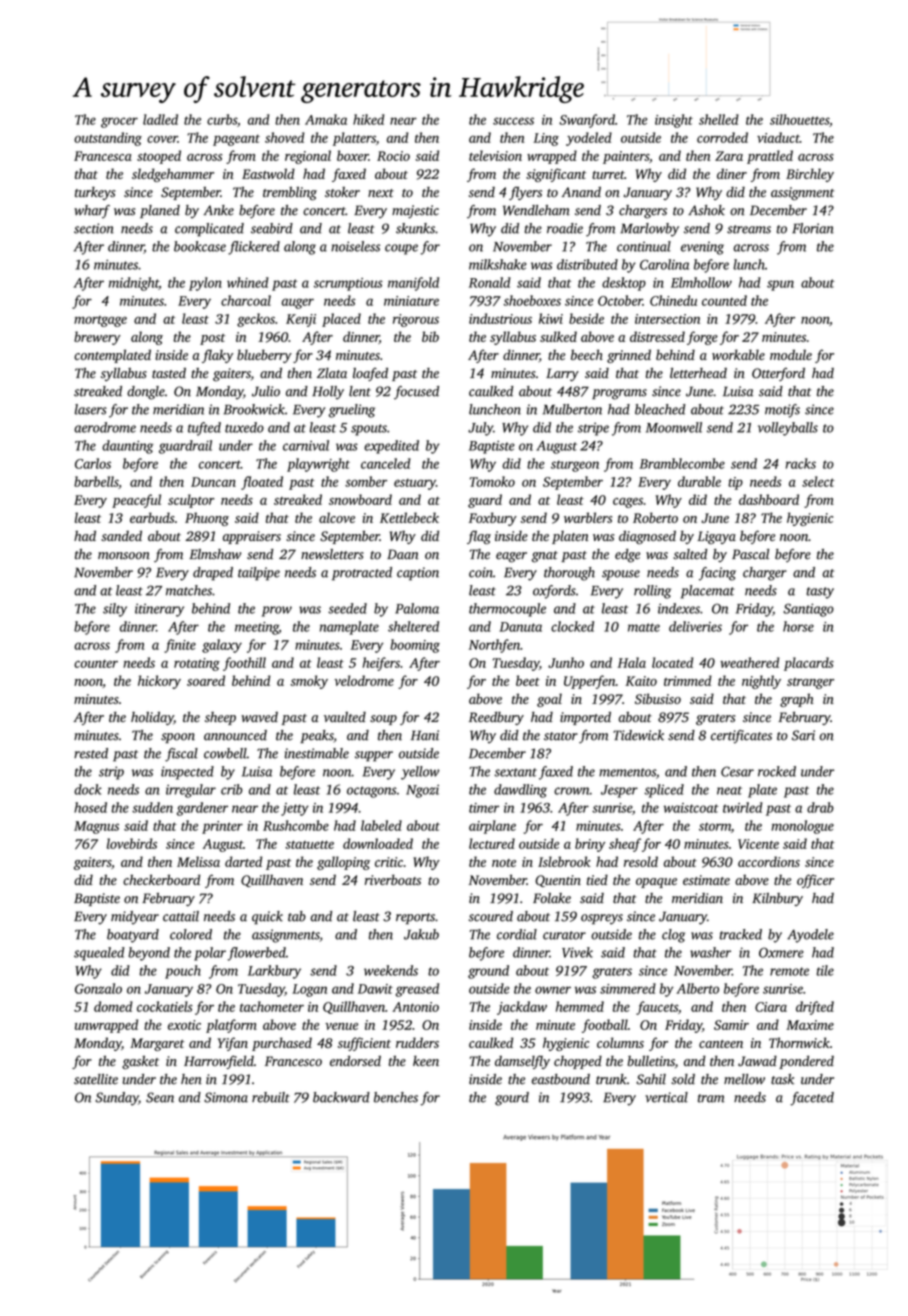  What do you see at coordinates (608, 175) in the image?
I see `turret` at bounding box center [608, 175].
